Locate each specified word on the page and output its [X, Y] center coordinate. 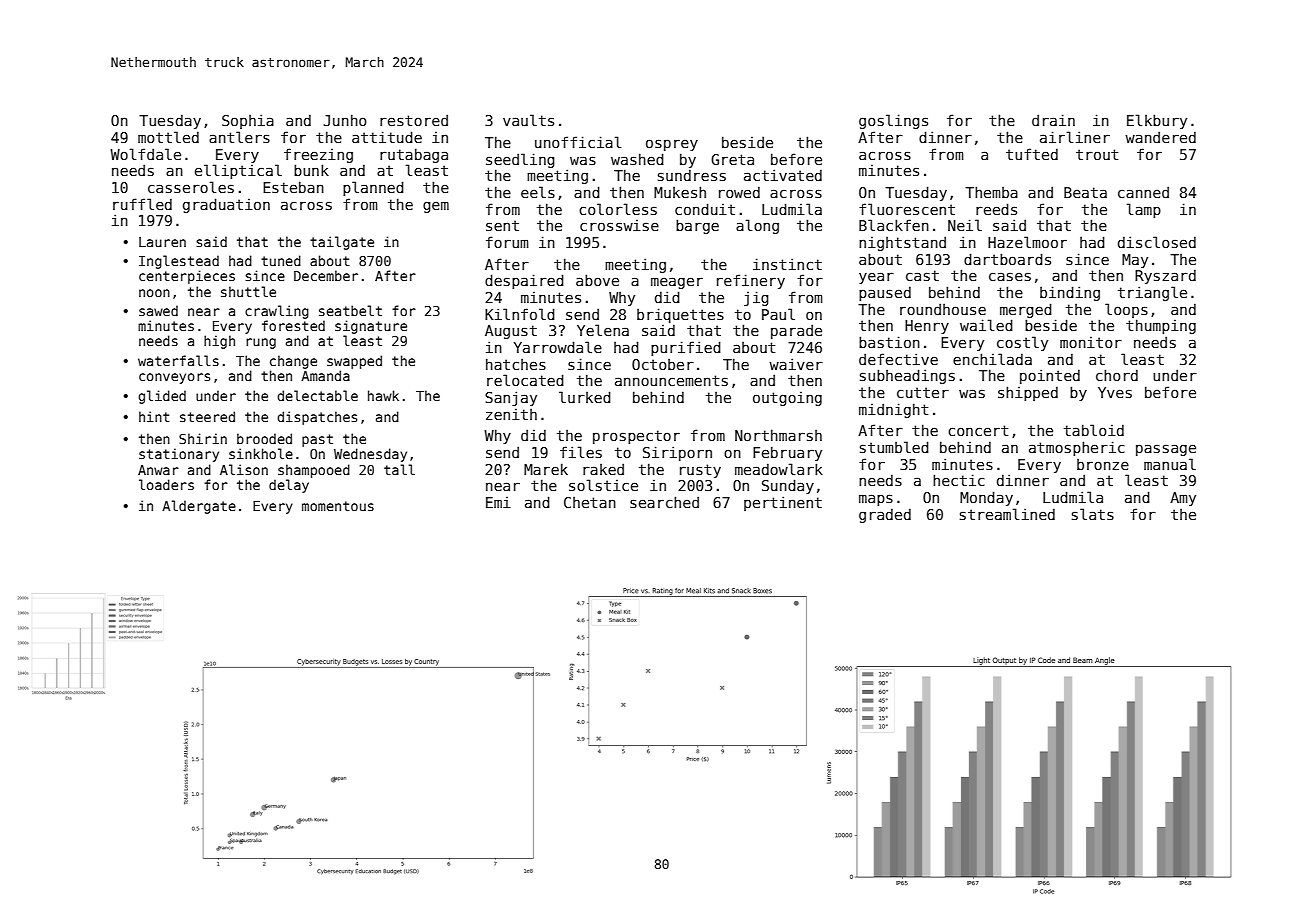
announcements [671, 380]
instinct [787, 264]
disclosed [1157, 242]
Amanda [325, 375]
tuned [281, 260]
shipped [1028, 393]
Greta [732, 159]
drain [1053, 120]
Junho [345, 120]
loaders [166, 484]
